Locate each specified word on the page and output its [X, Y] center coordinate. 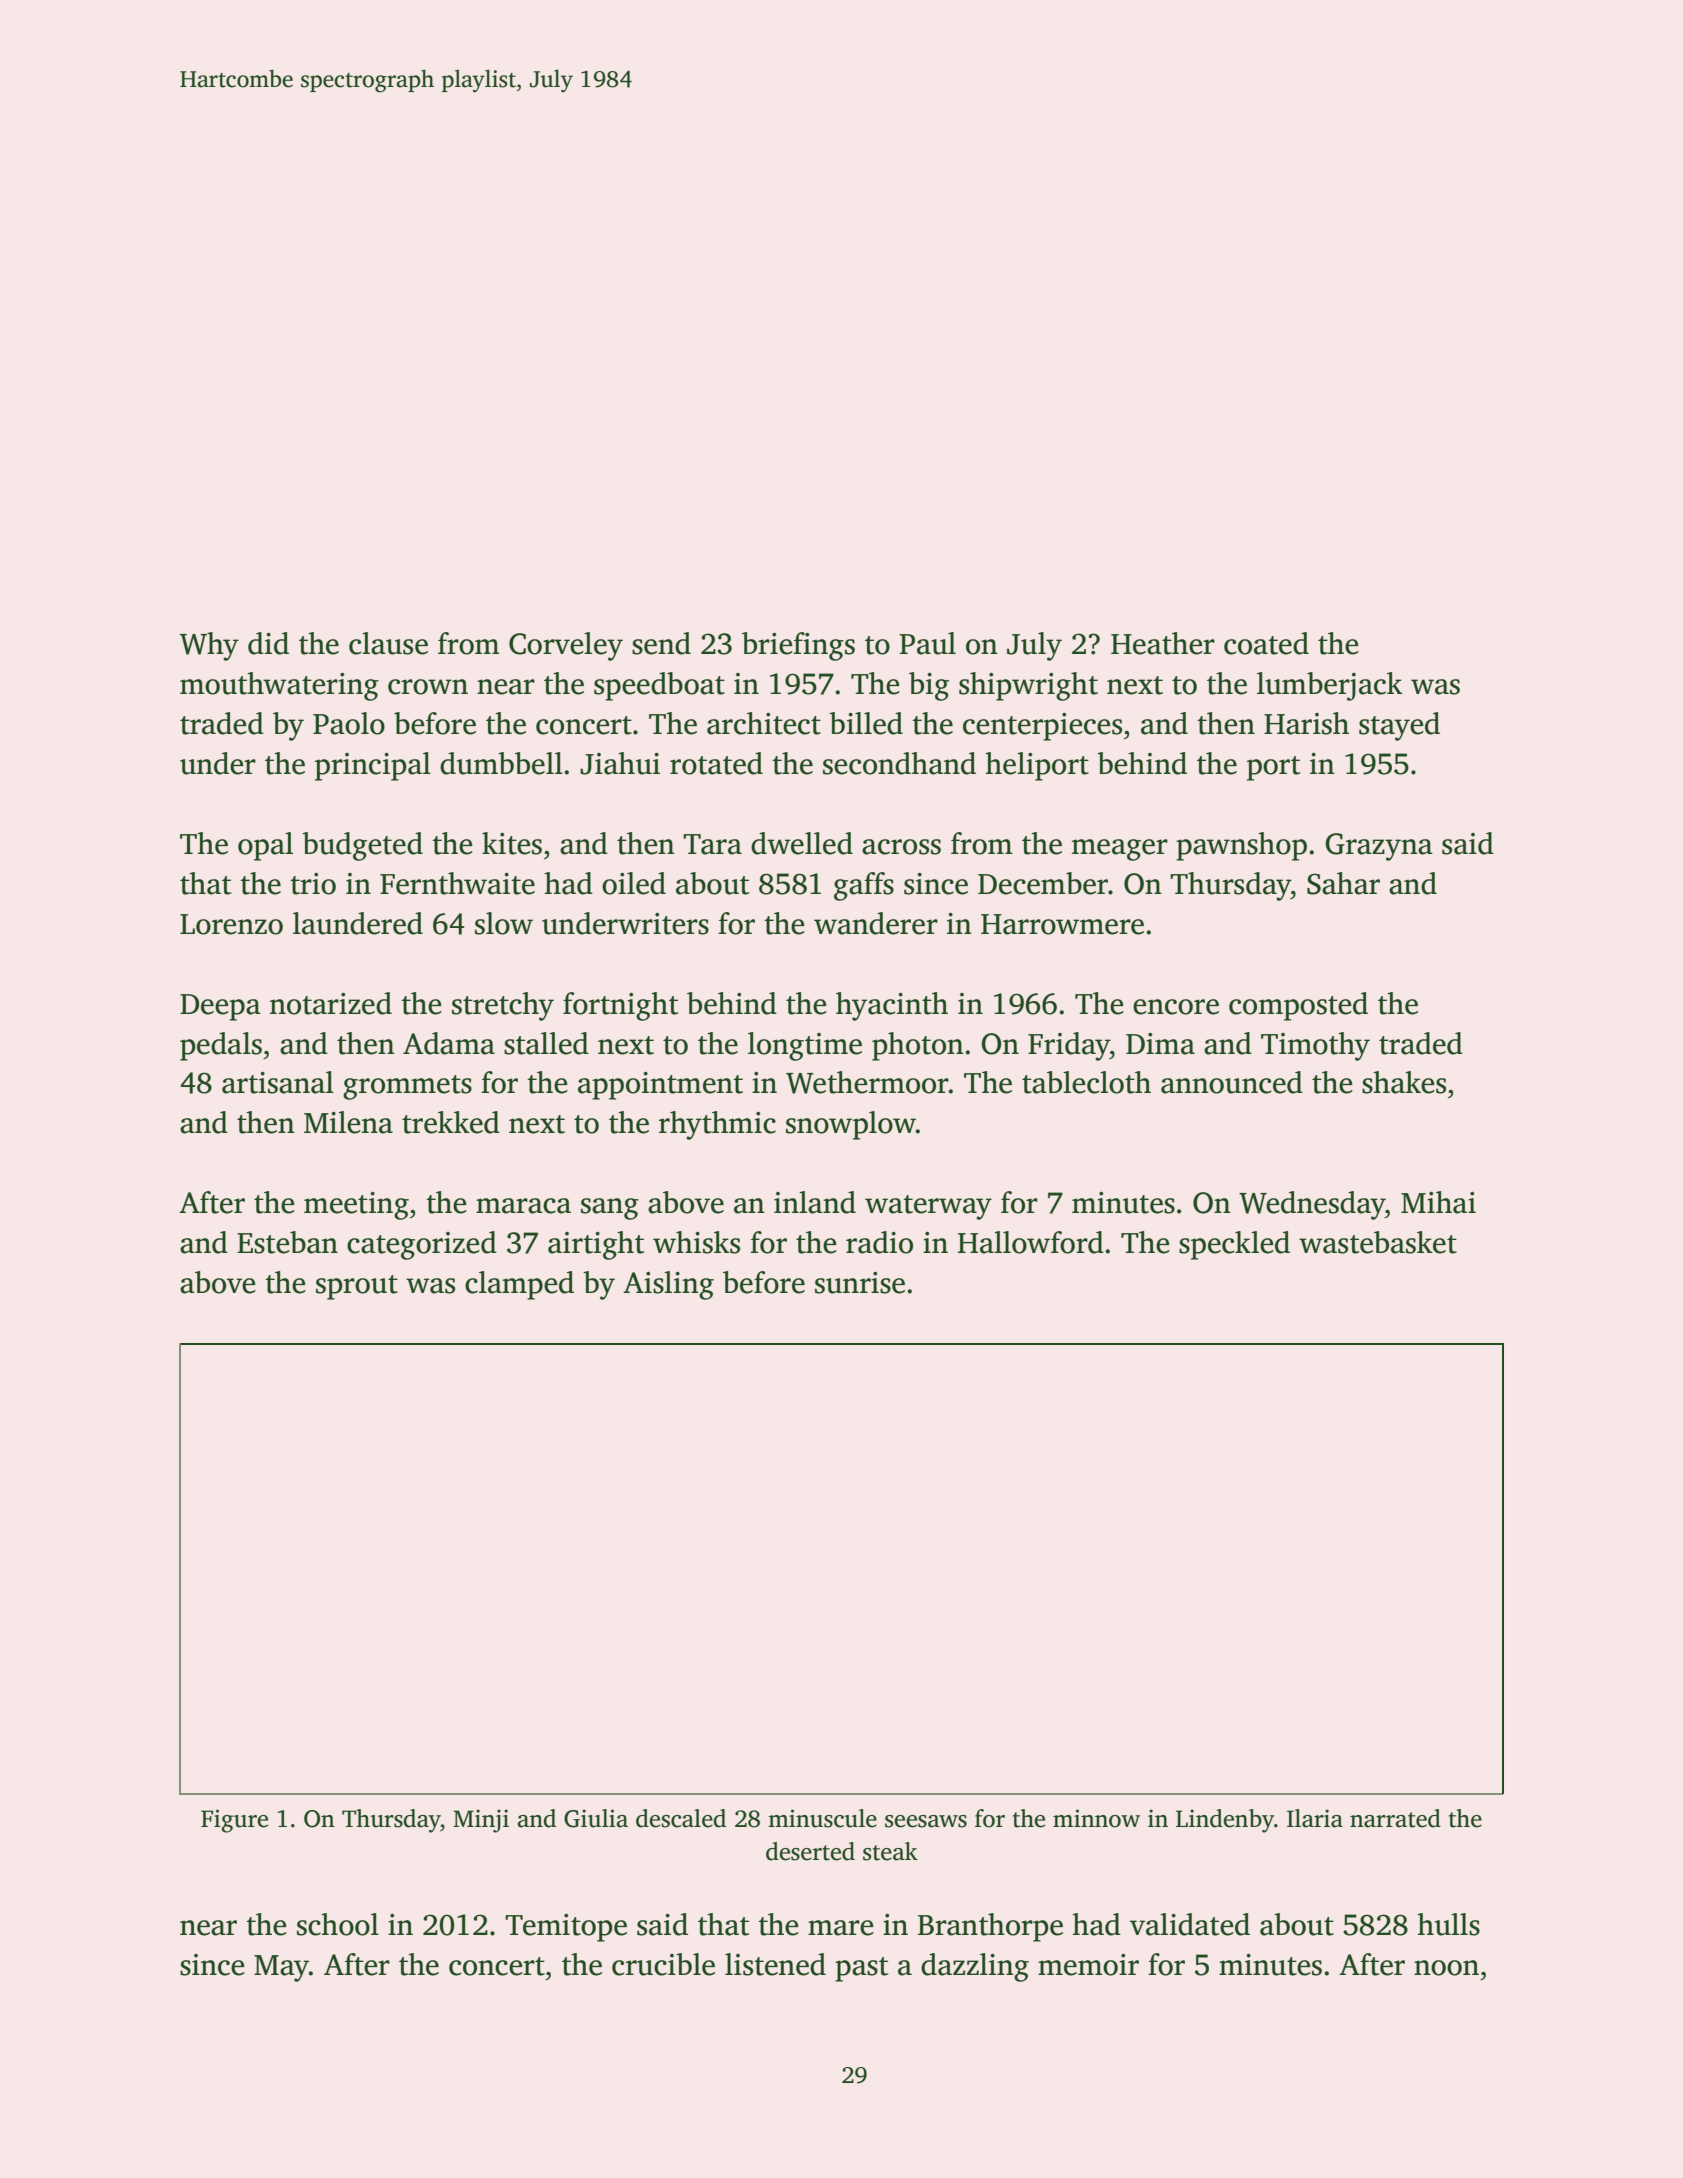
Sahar [1343, 883]
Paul [927, 643]
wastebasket [1378, 1242]
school [338, 1924]
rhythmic [717, 1125]
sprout [357, 1287]
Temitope [566, 1928]
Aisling [668, 1285]
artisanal [278, 1082]
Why [209, 646]
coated [1266, 643]
